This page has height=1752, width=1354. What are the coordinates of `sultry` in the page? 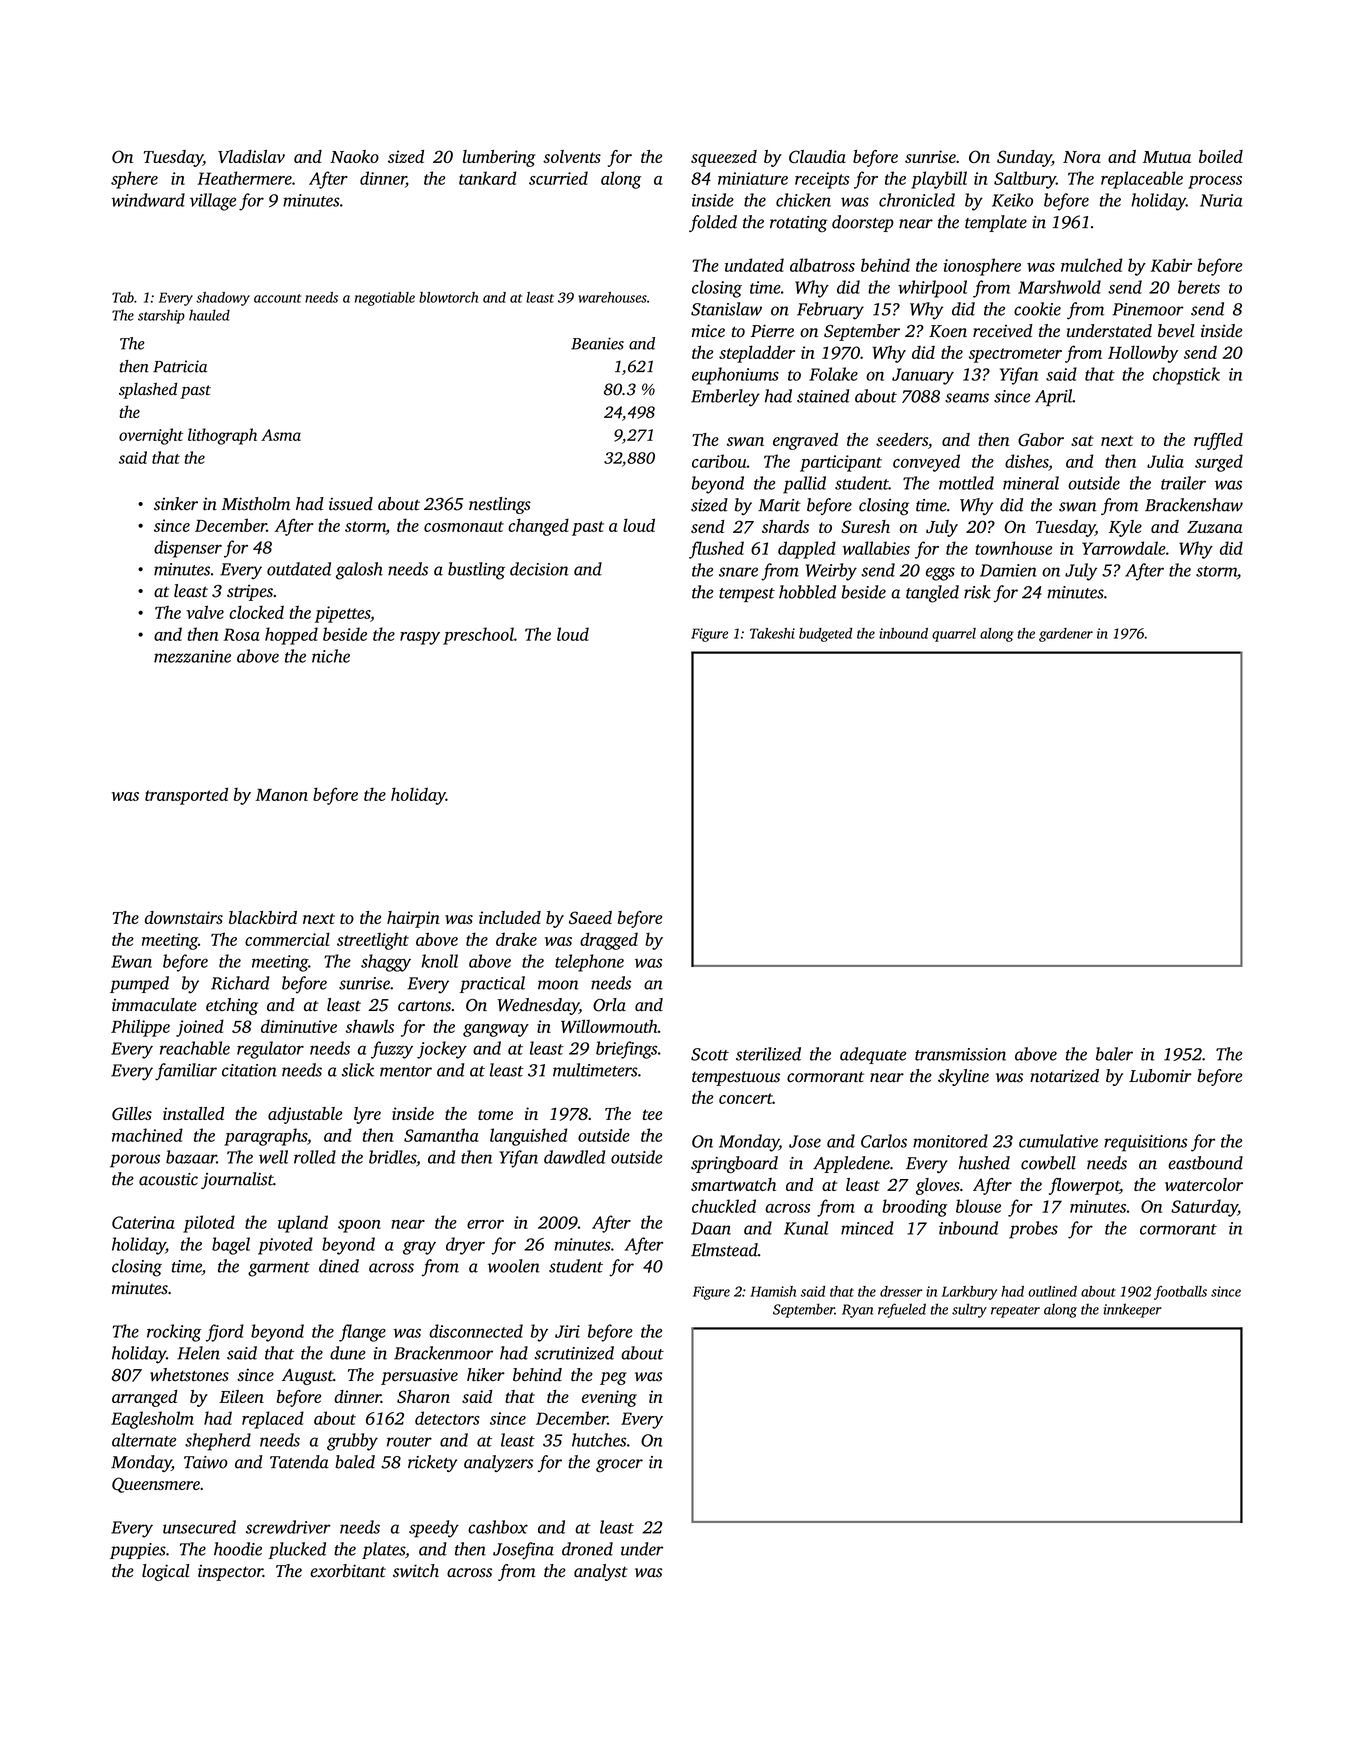 It's located at (969, 1310).
